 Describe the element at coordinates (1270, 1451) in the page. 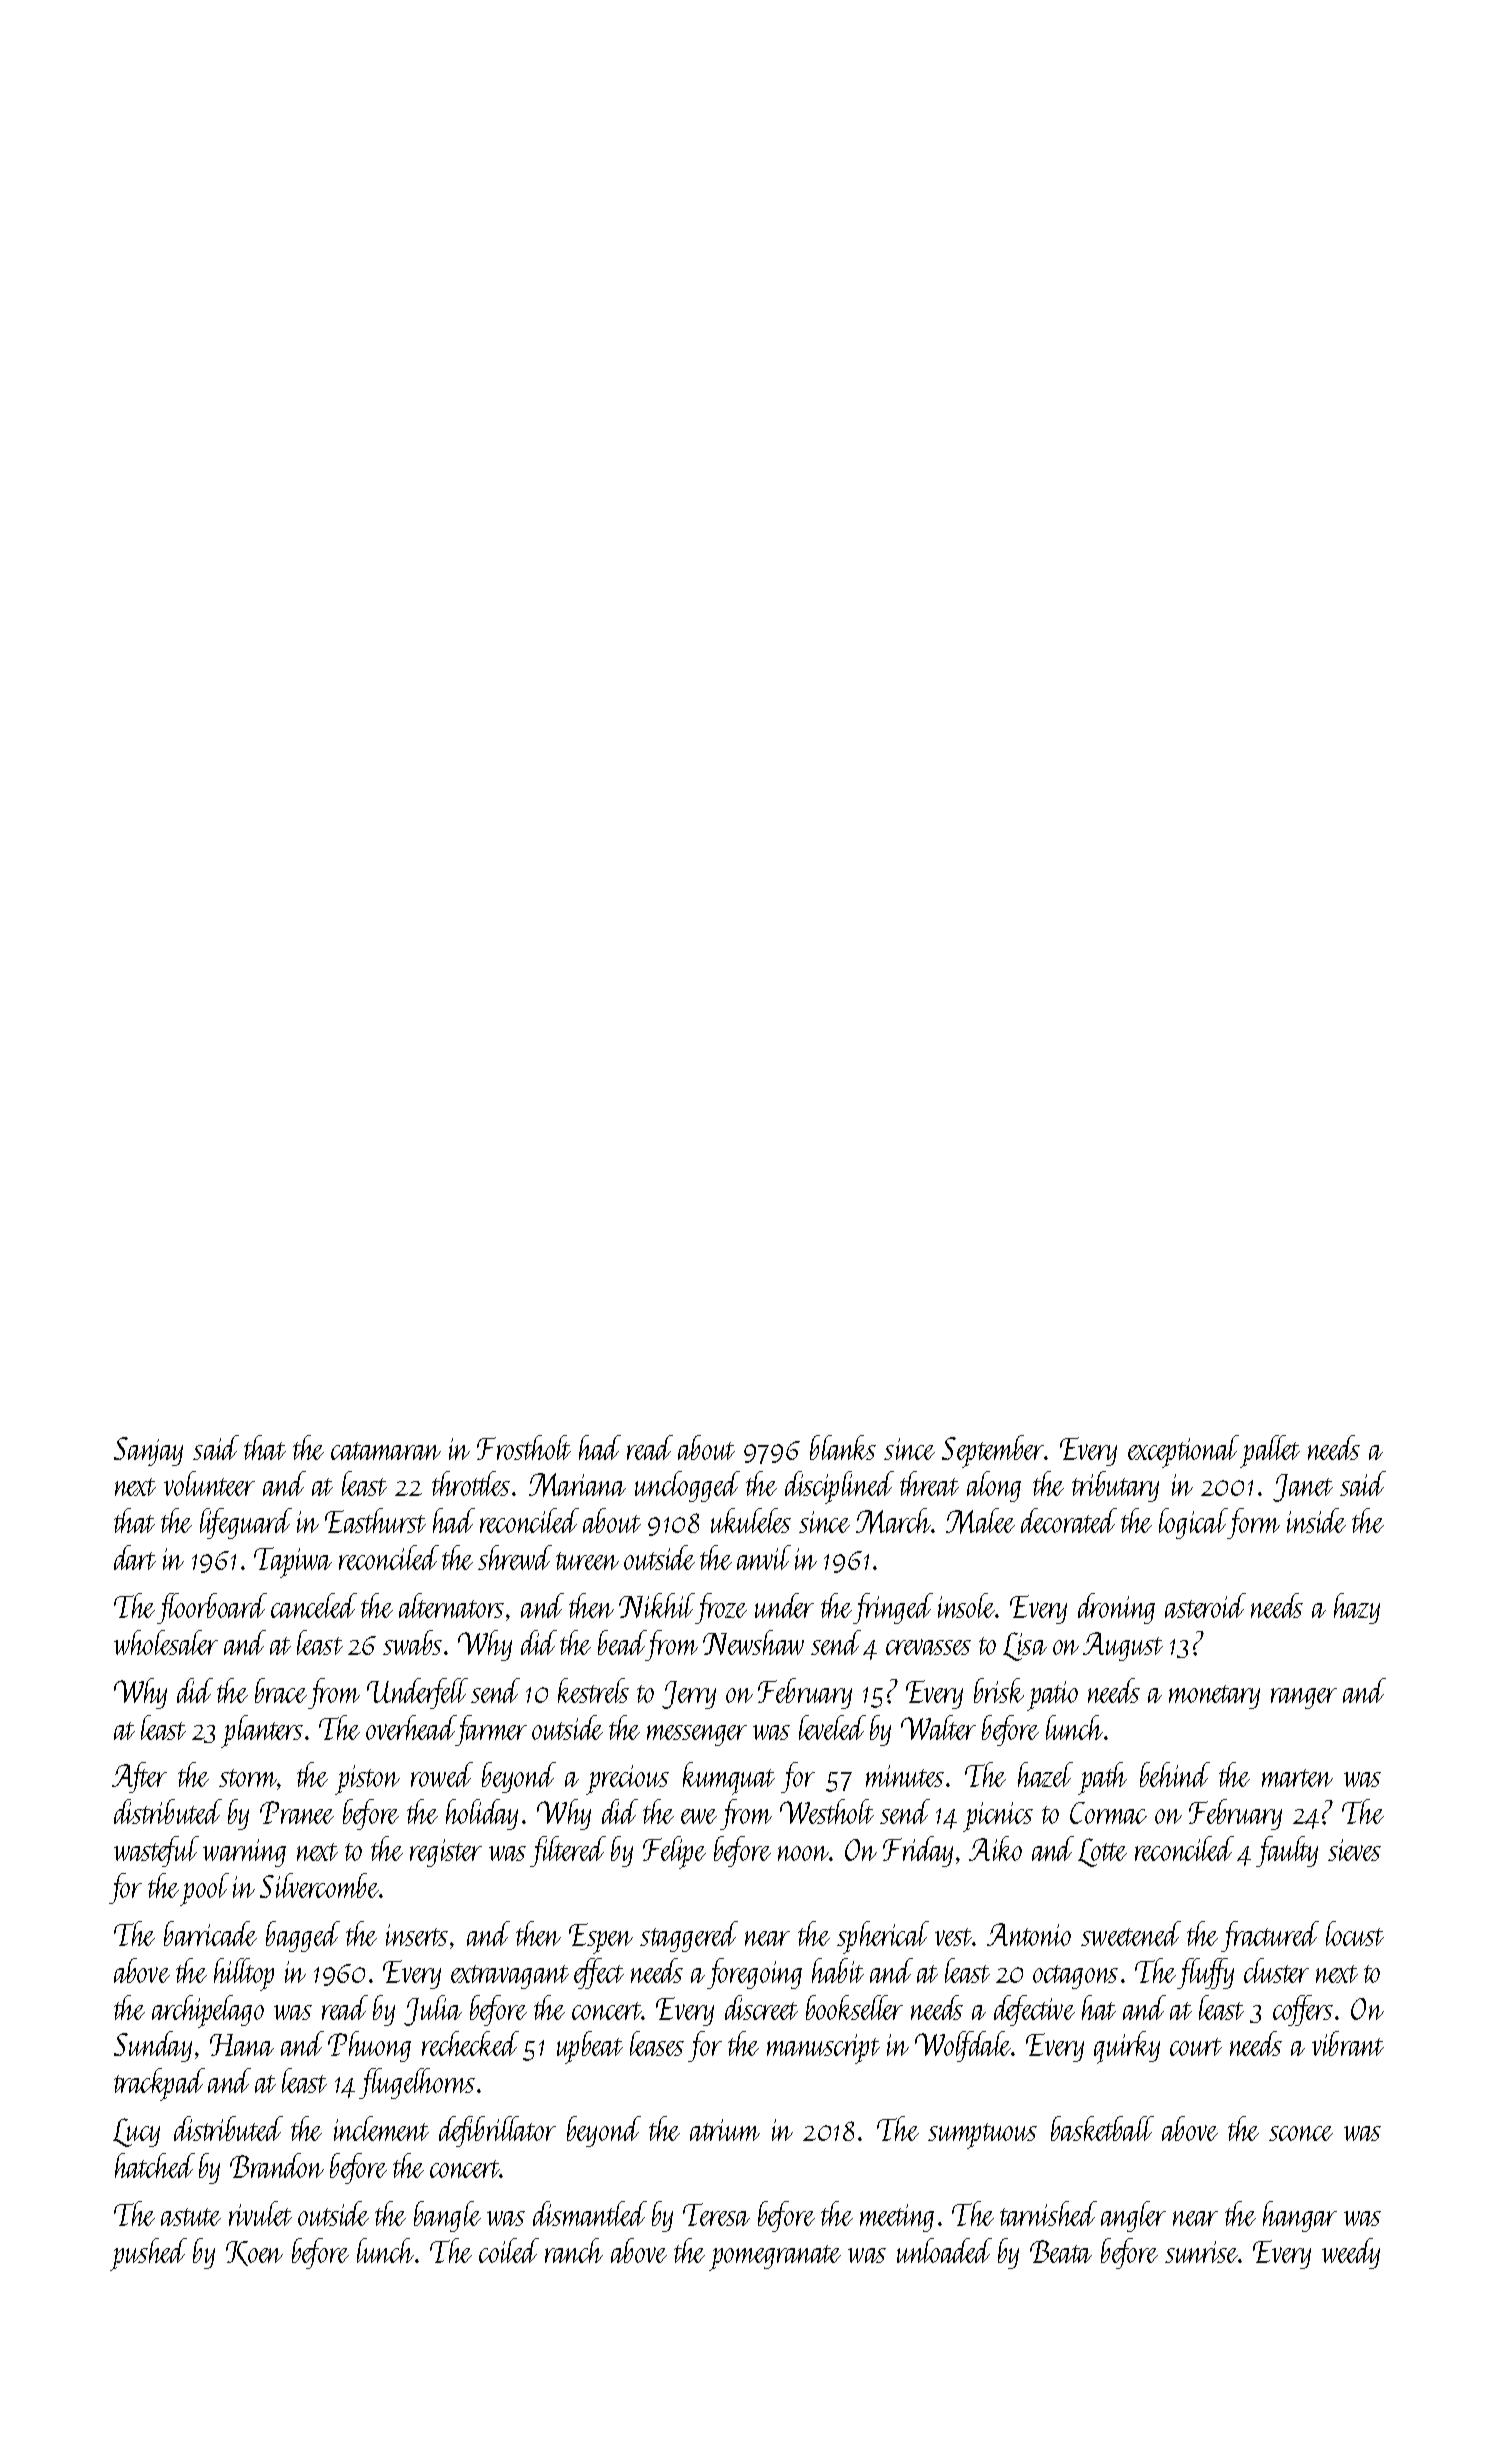

I see `pallet` at that location.
